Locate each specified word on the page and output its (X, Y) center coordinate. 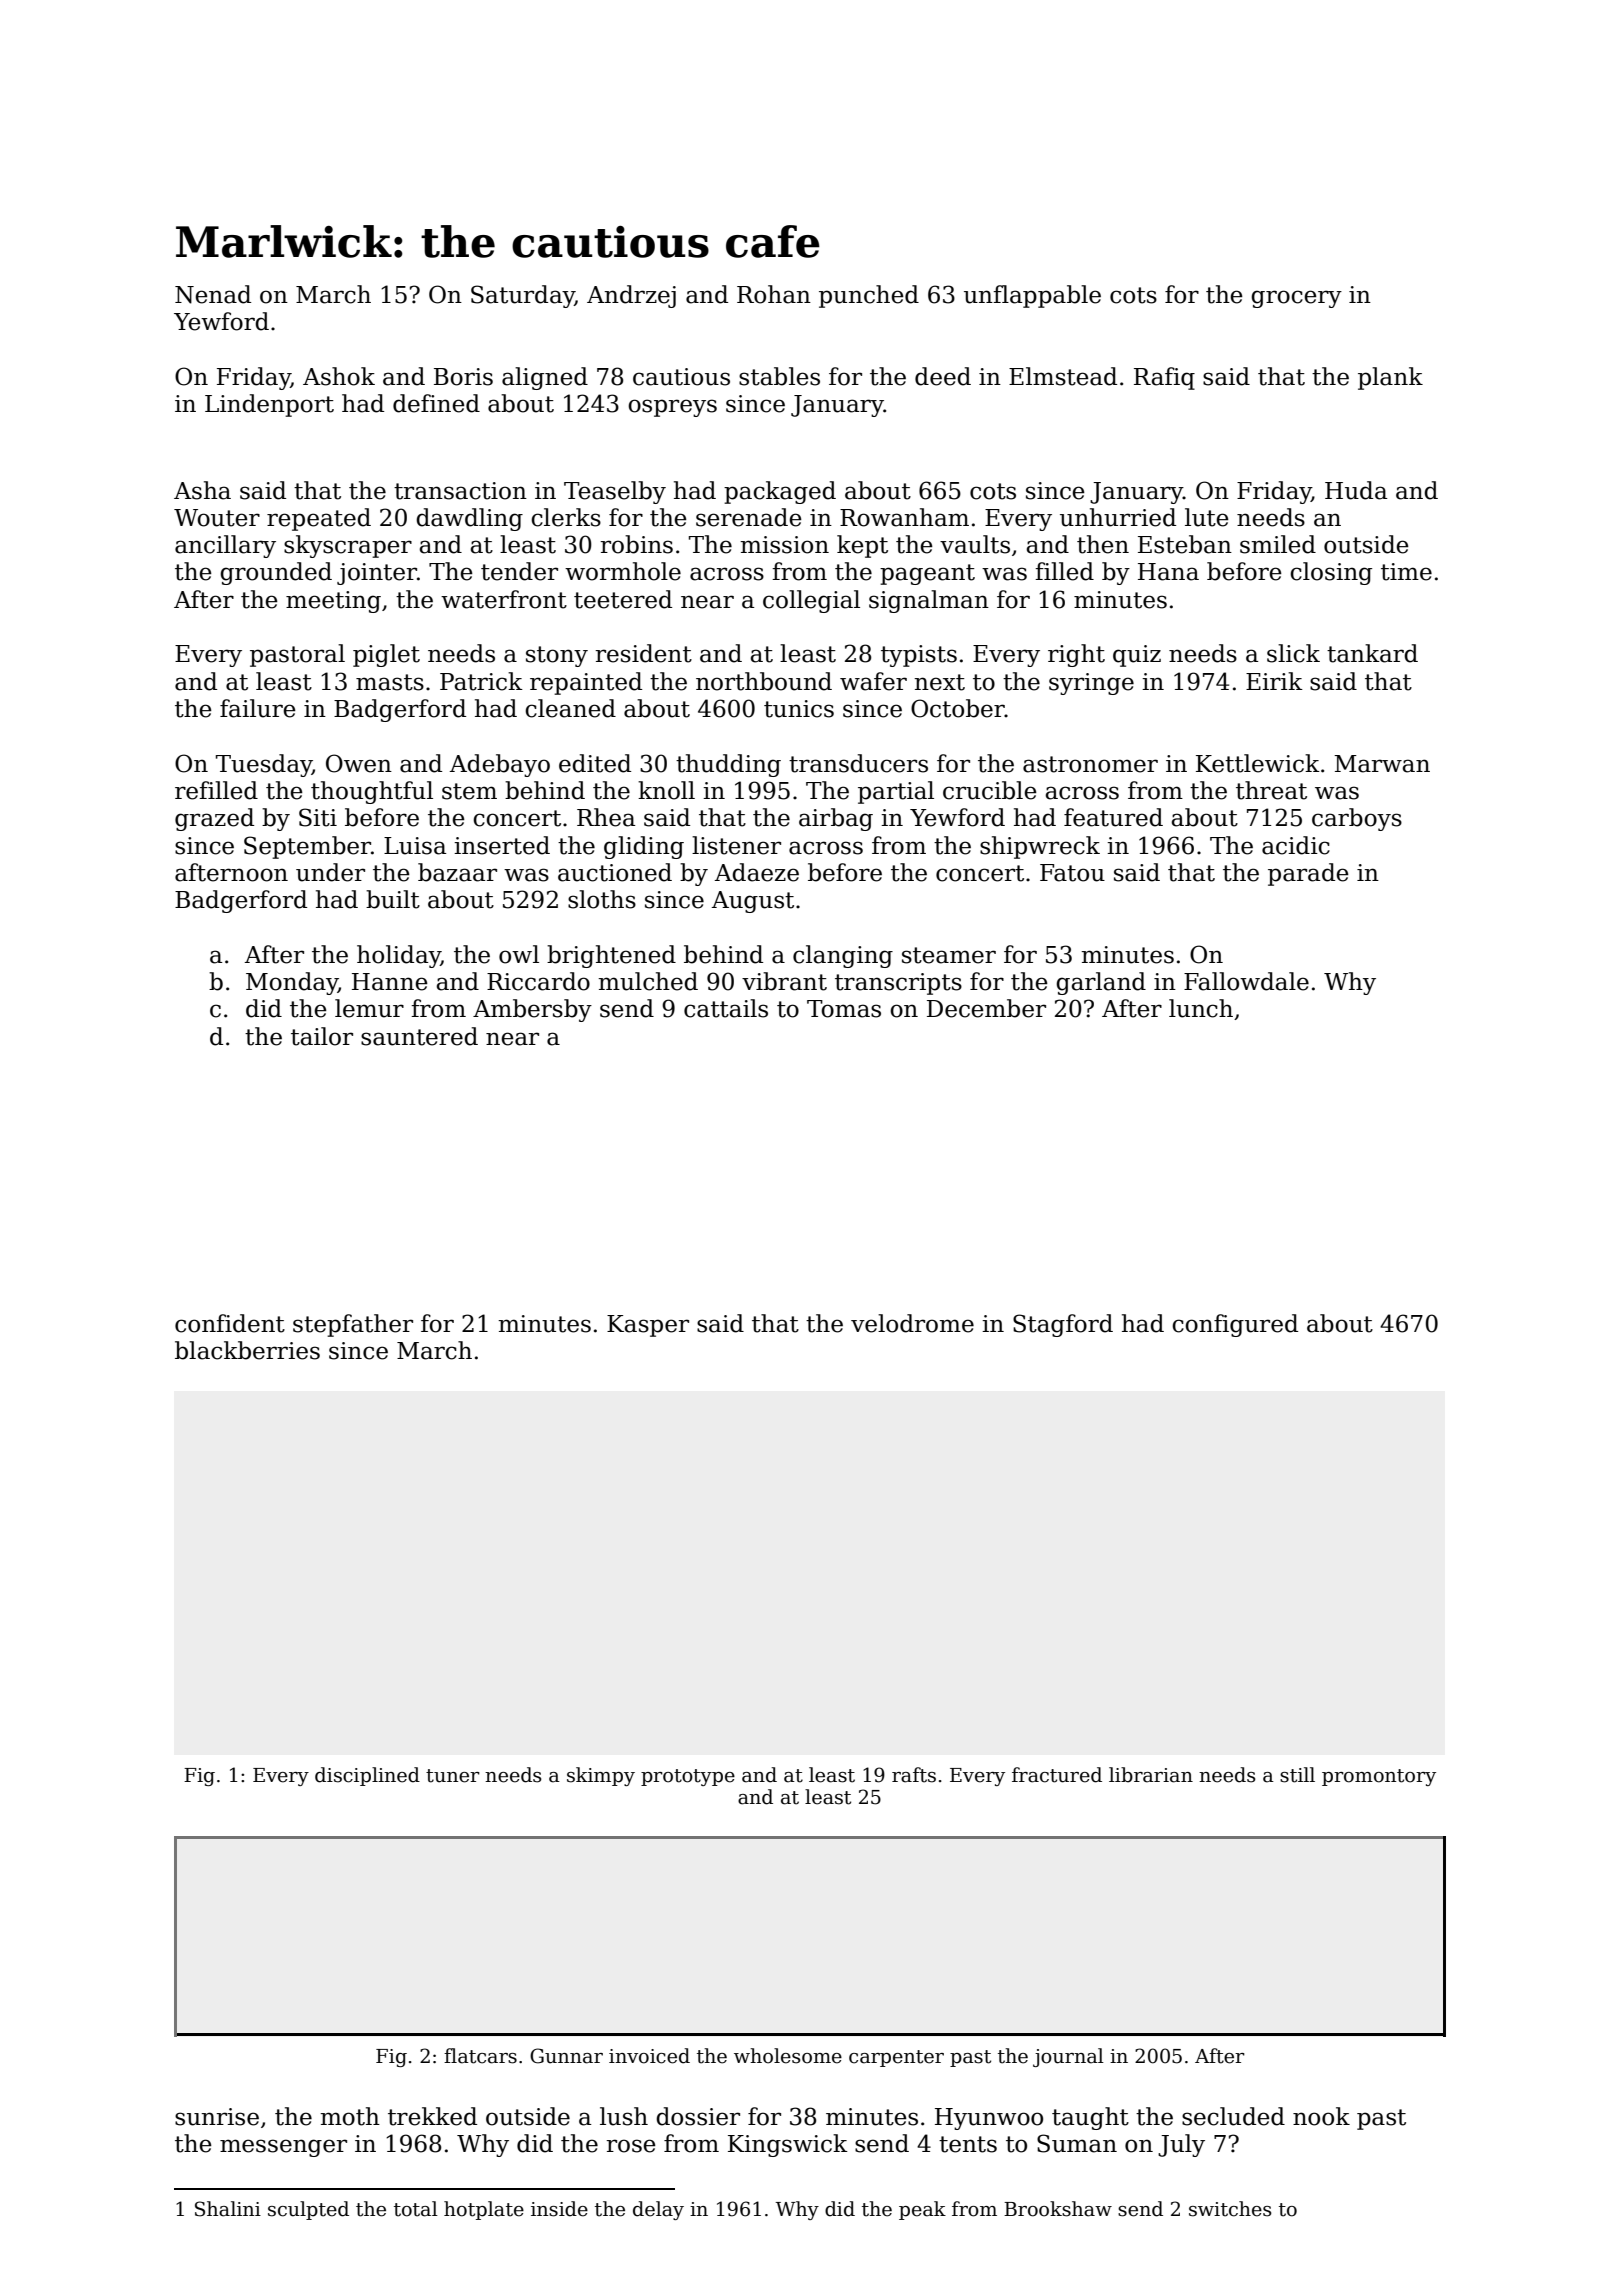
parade (1308, 874)
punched (869, 296)
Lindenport (269, 405)
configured (1235, 1325)
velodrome (912, 1323)
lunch (1201, 1008)
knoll (666, 790)
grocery (1296, 299)
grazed (214, 819)
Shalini (228, 2209)
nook (1321, 2116)
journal (1068, 2057)
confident (230, 1323)
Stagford (1063, 1325)
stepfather (353, 1325)
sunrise (217, 2117)
